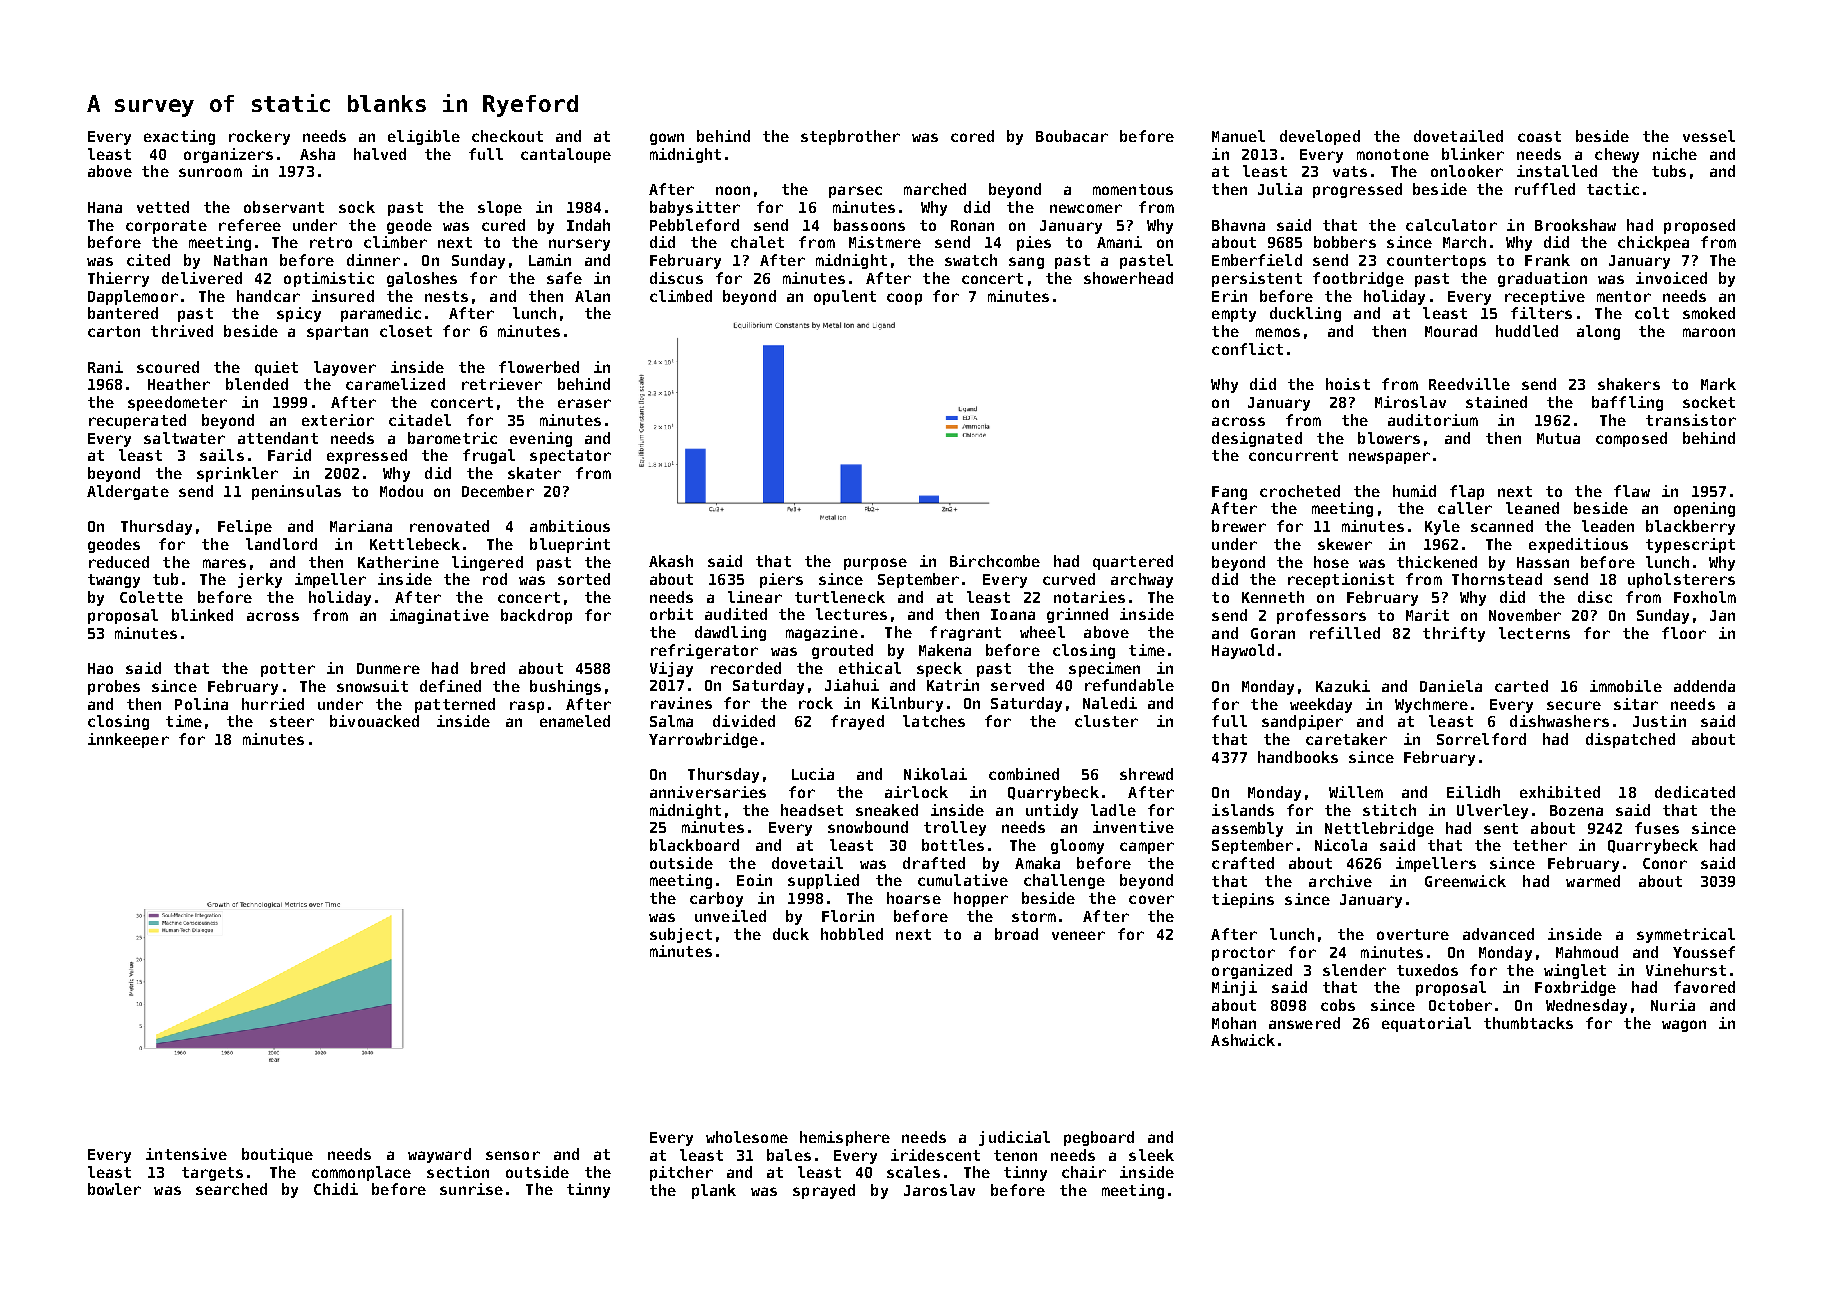 Image resolution: width=1823 pixels, height=1289 pixels. What do you see at coordinates (507, 136) in the document?
I see `checkout` at bounding box center [507, 136].
